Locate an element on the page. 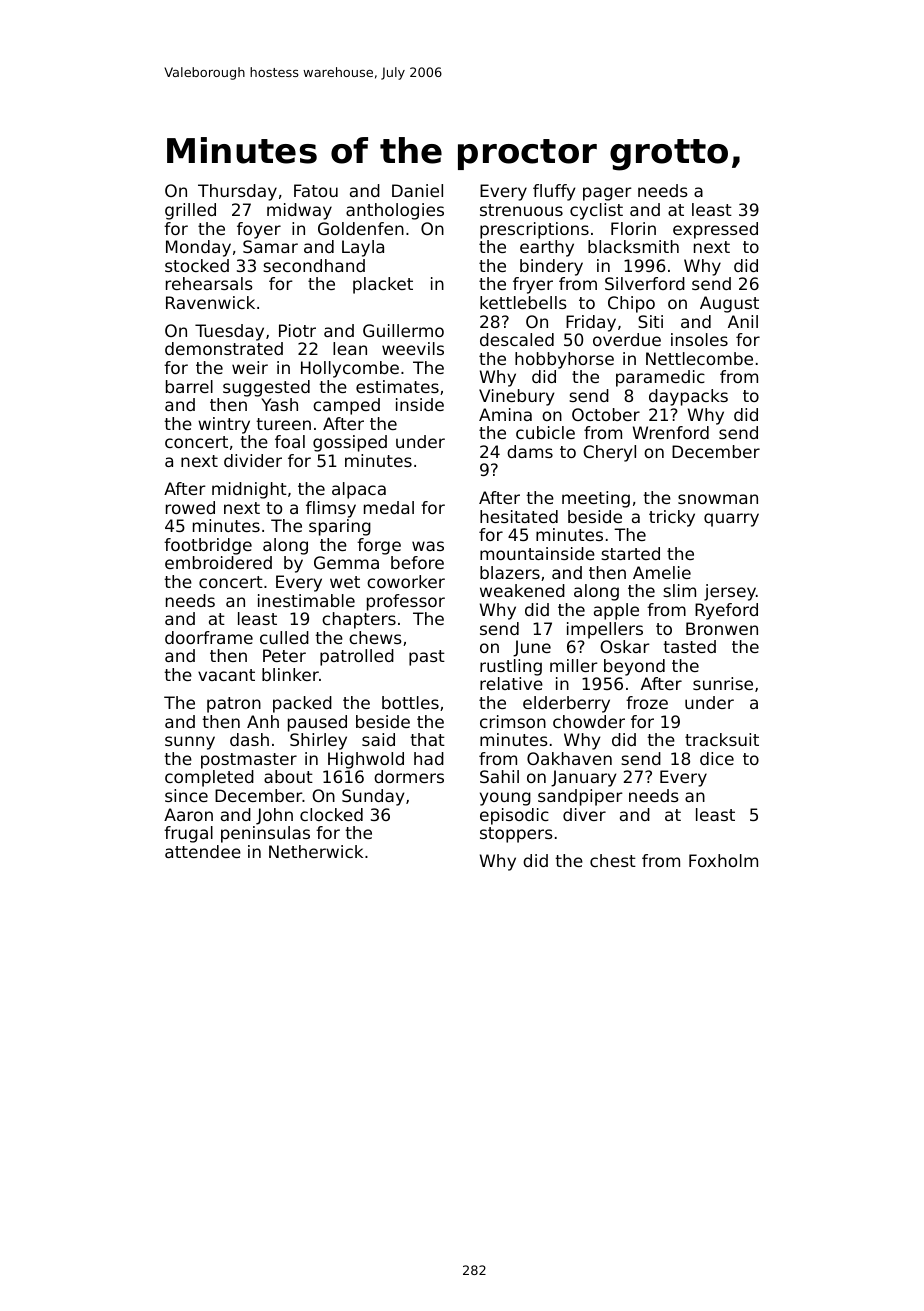 The image size is (924, 1311). Netherwick is located at coordinates (316, 851).
